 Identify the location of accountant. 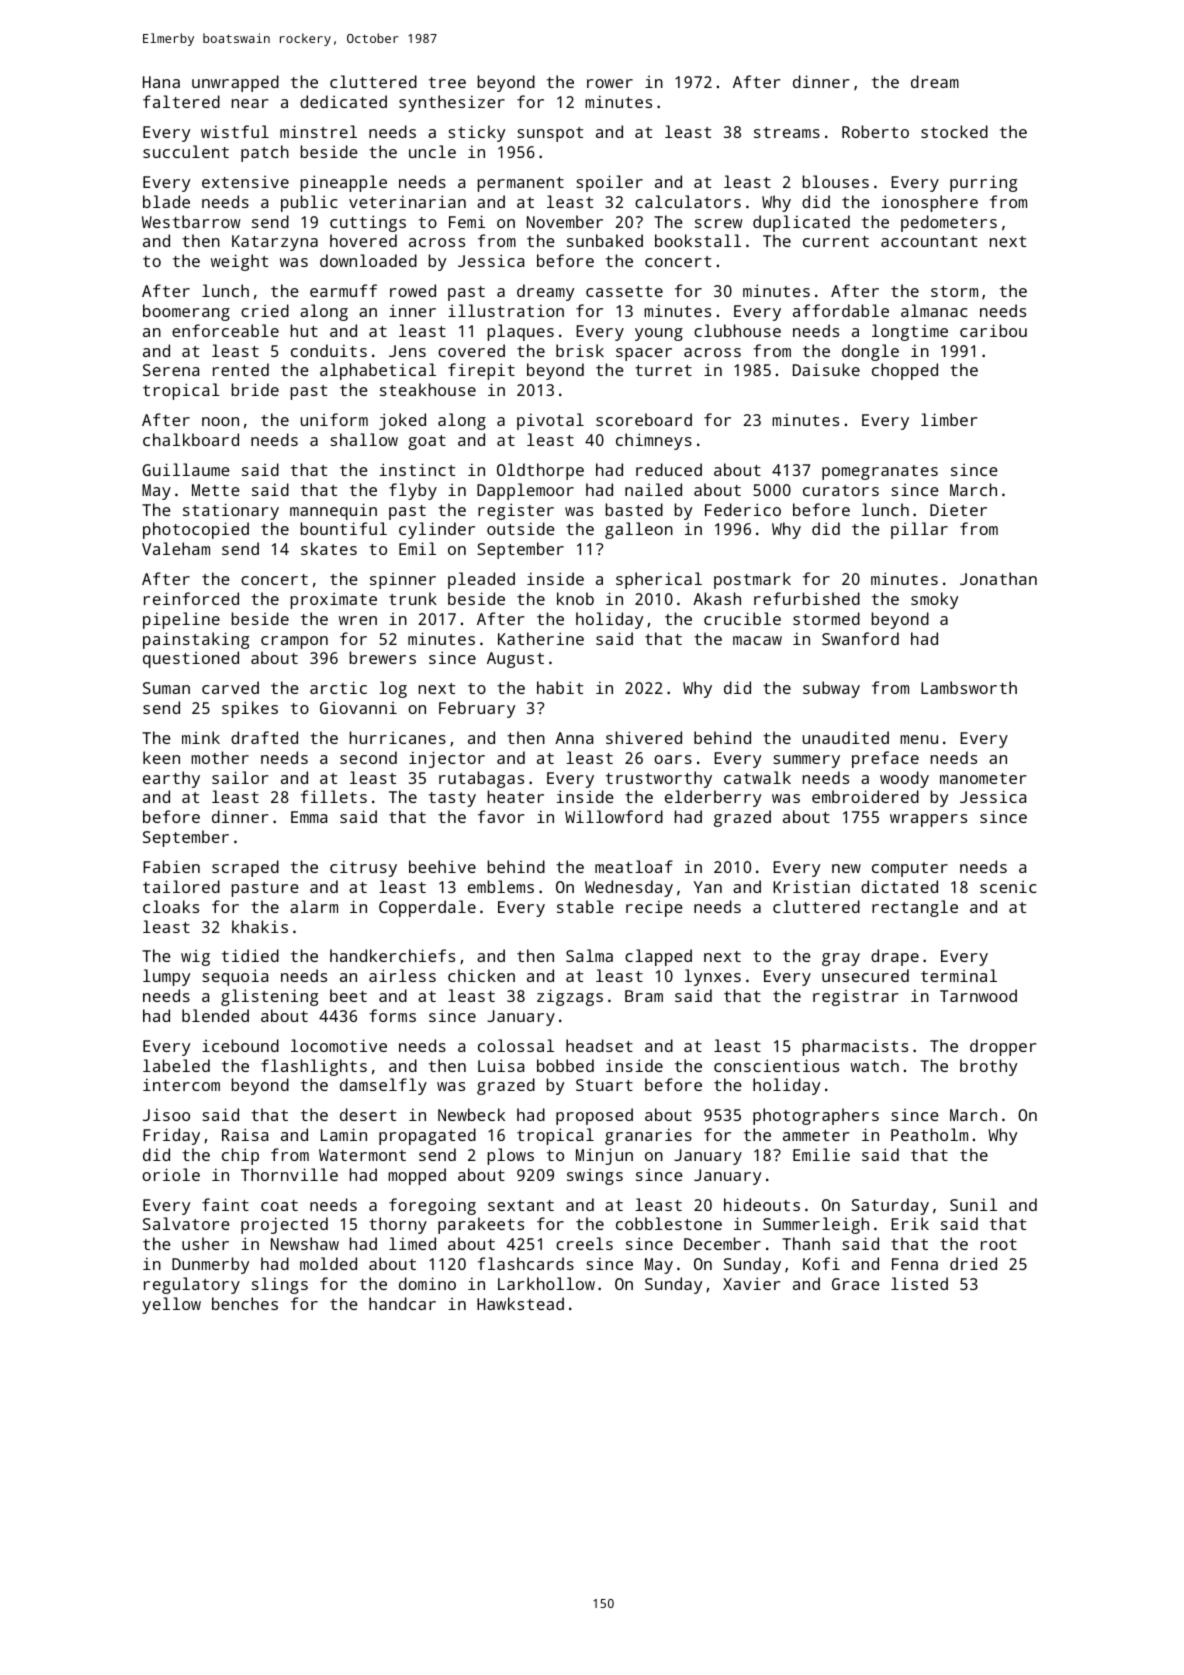
(929, 241).
